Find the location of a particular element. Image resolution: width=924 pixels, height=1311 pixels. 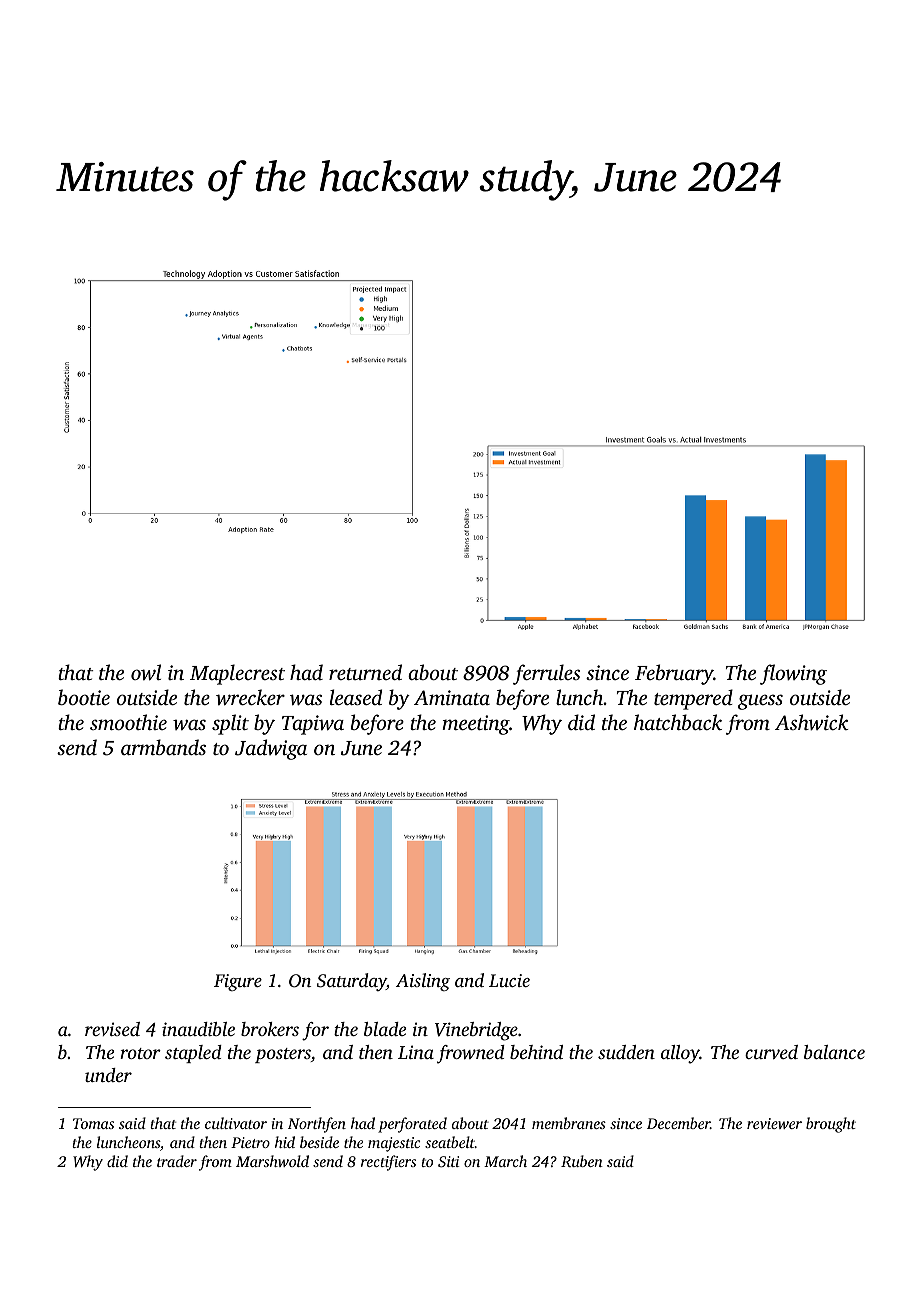

returned is located at coordinates (365, 672).
